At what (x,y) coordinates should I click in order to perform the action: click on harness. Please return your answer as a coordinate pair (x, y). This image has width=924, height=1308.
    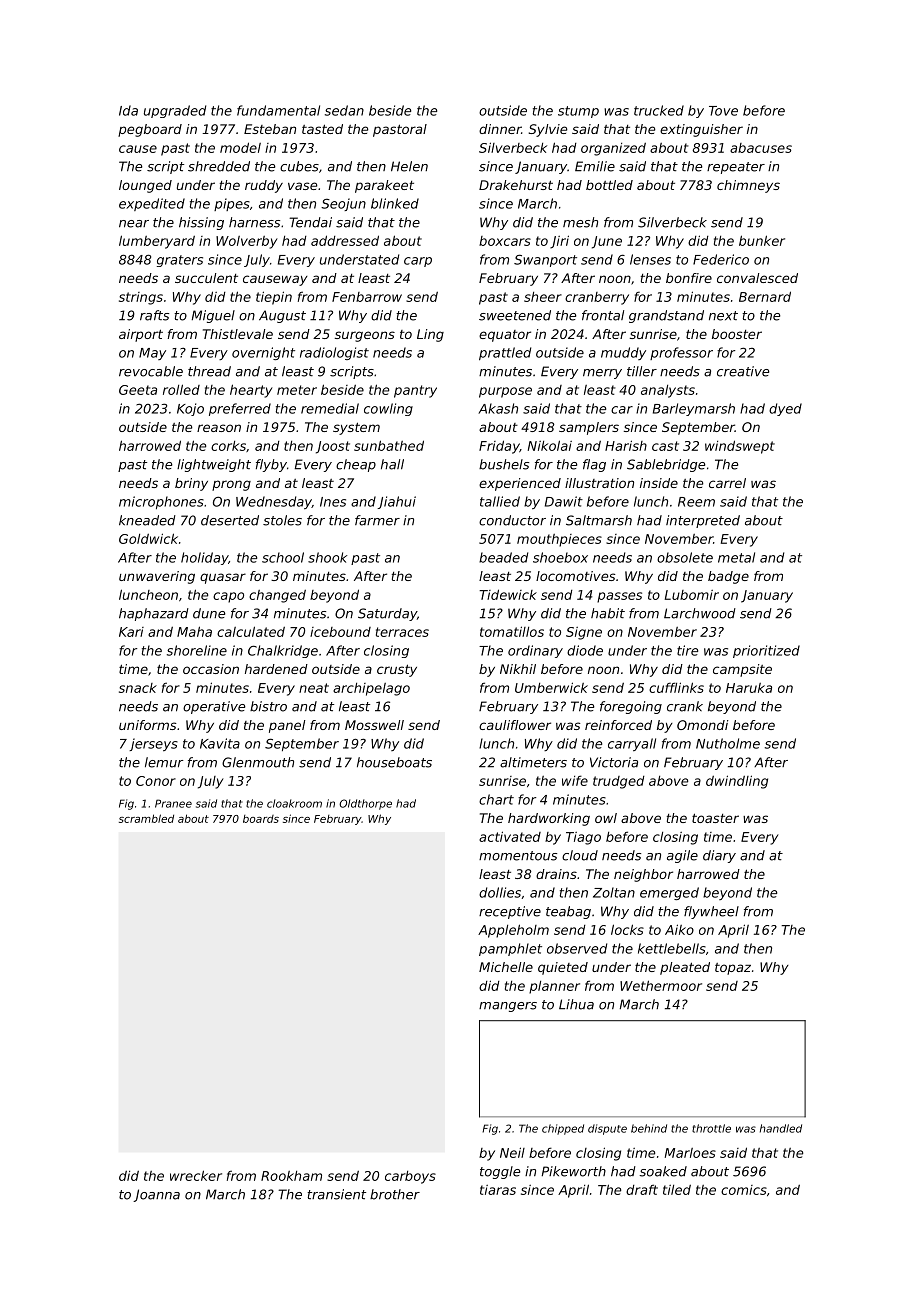
    Looking at the image, I should click on (254, 222).
